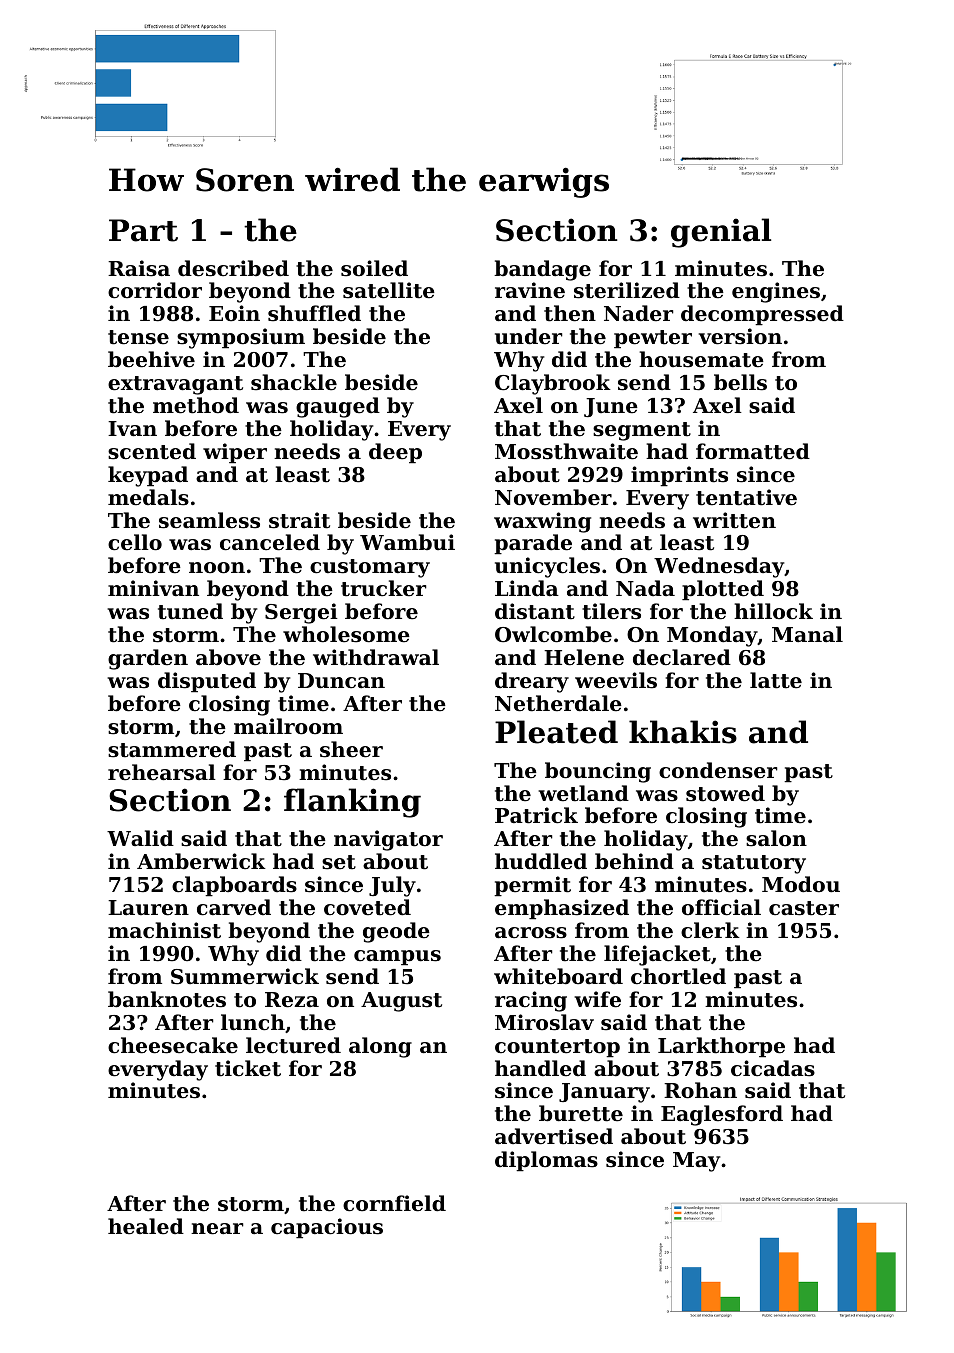 Image resolution: width=954 pixels, height=1353 pixels. What do you see at coordinates (207, 682) in the screenshot?
I see `disputed` at bounding box center [207, 682].
